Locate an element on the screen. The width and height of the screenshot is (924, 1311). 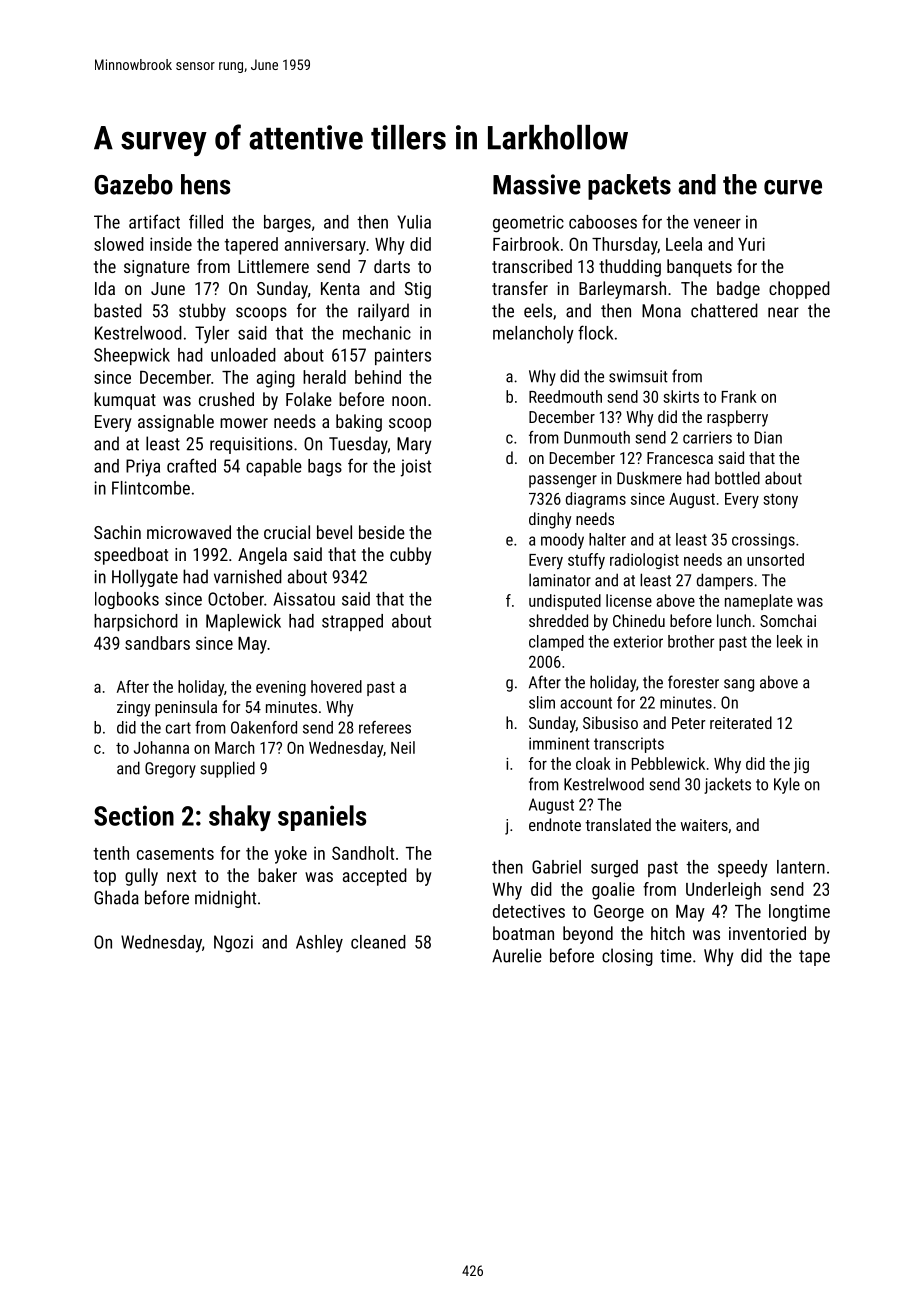
curve is located at coordinates (793, 187).
